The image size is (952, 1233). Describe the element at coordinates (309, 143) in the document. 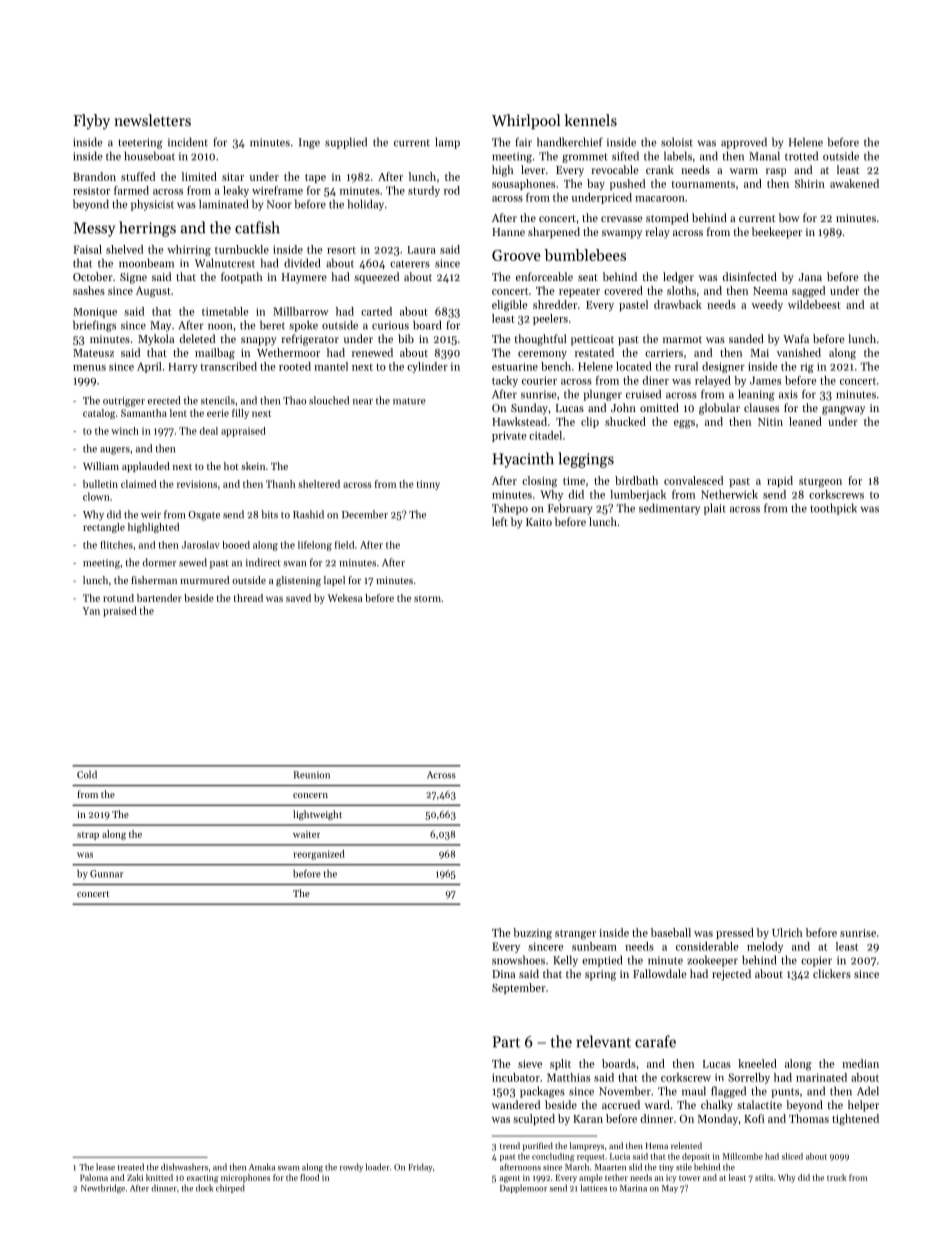

I see `Inge` at that location.
